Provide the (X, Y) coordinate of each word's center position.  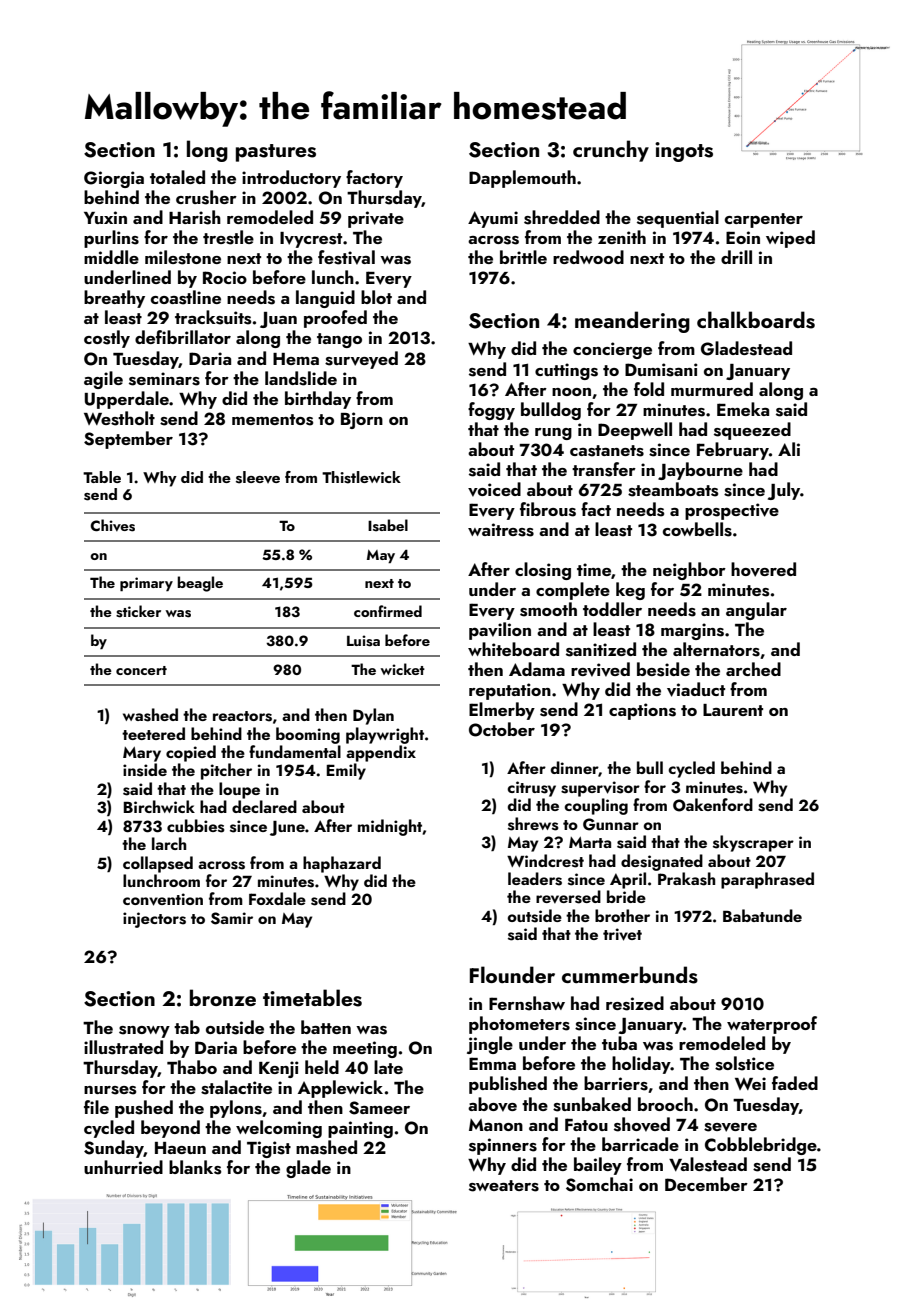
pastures (276, 153)
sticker (138, 611)
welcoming (279, 1129)
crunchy (611, 151)
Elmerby (502, 711)
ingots (684, 152)
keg (630, 591)
